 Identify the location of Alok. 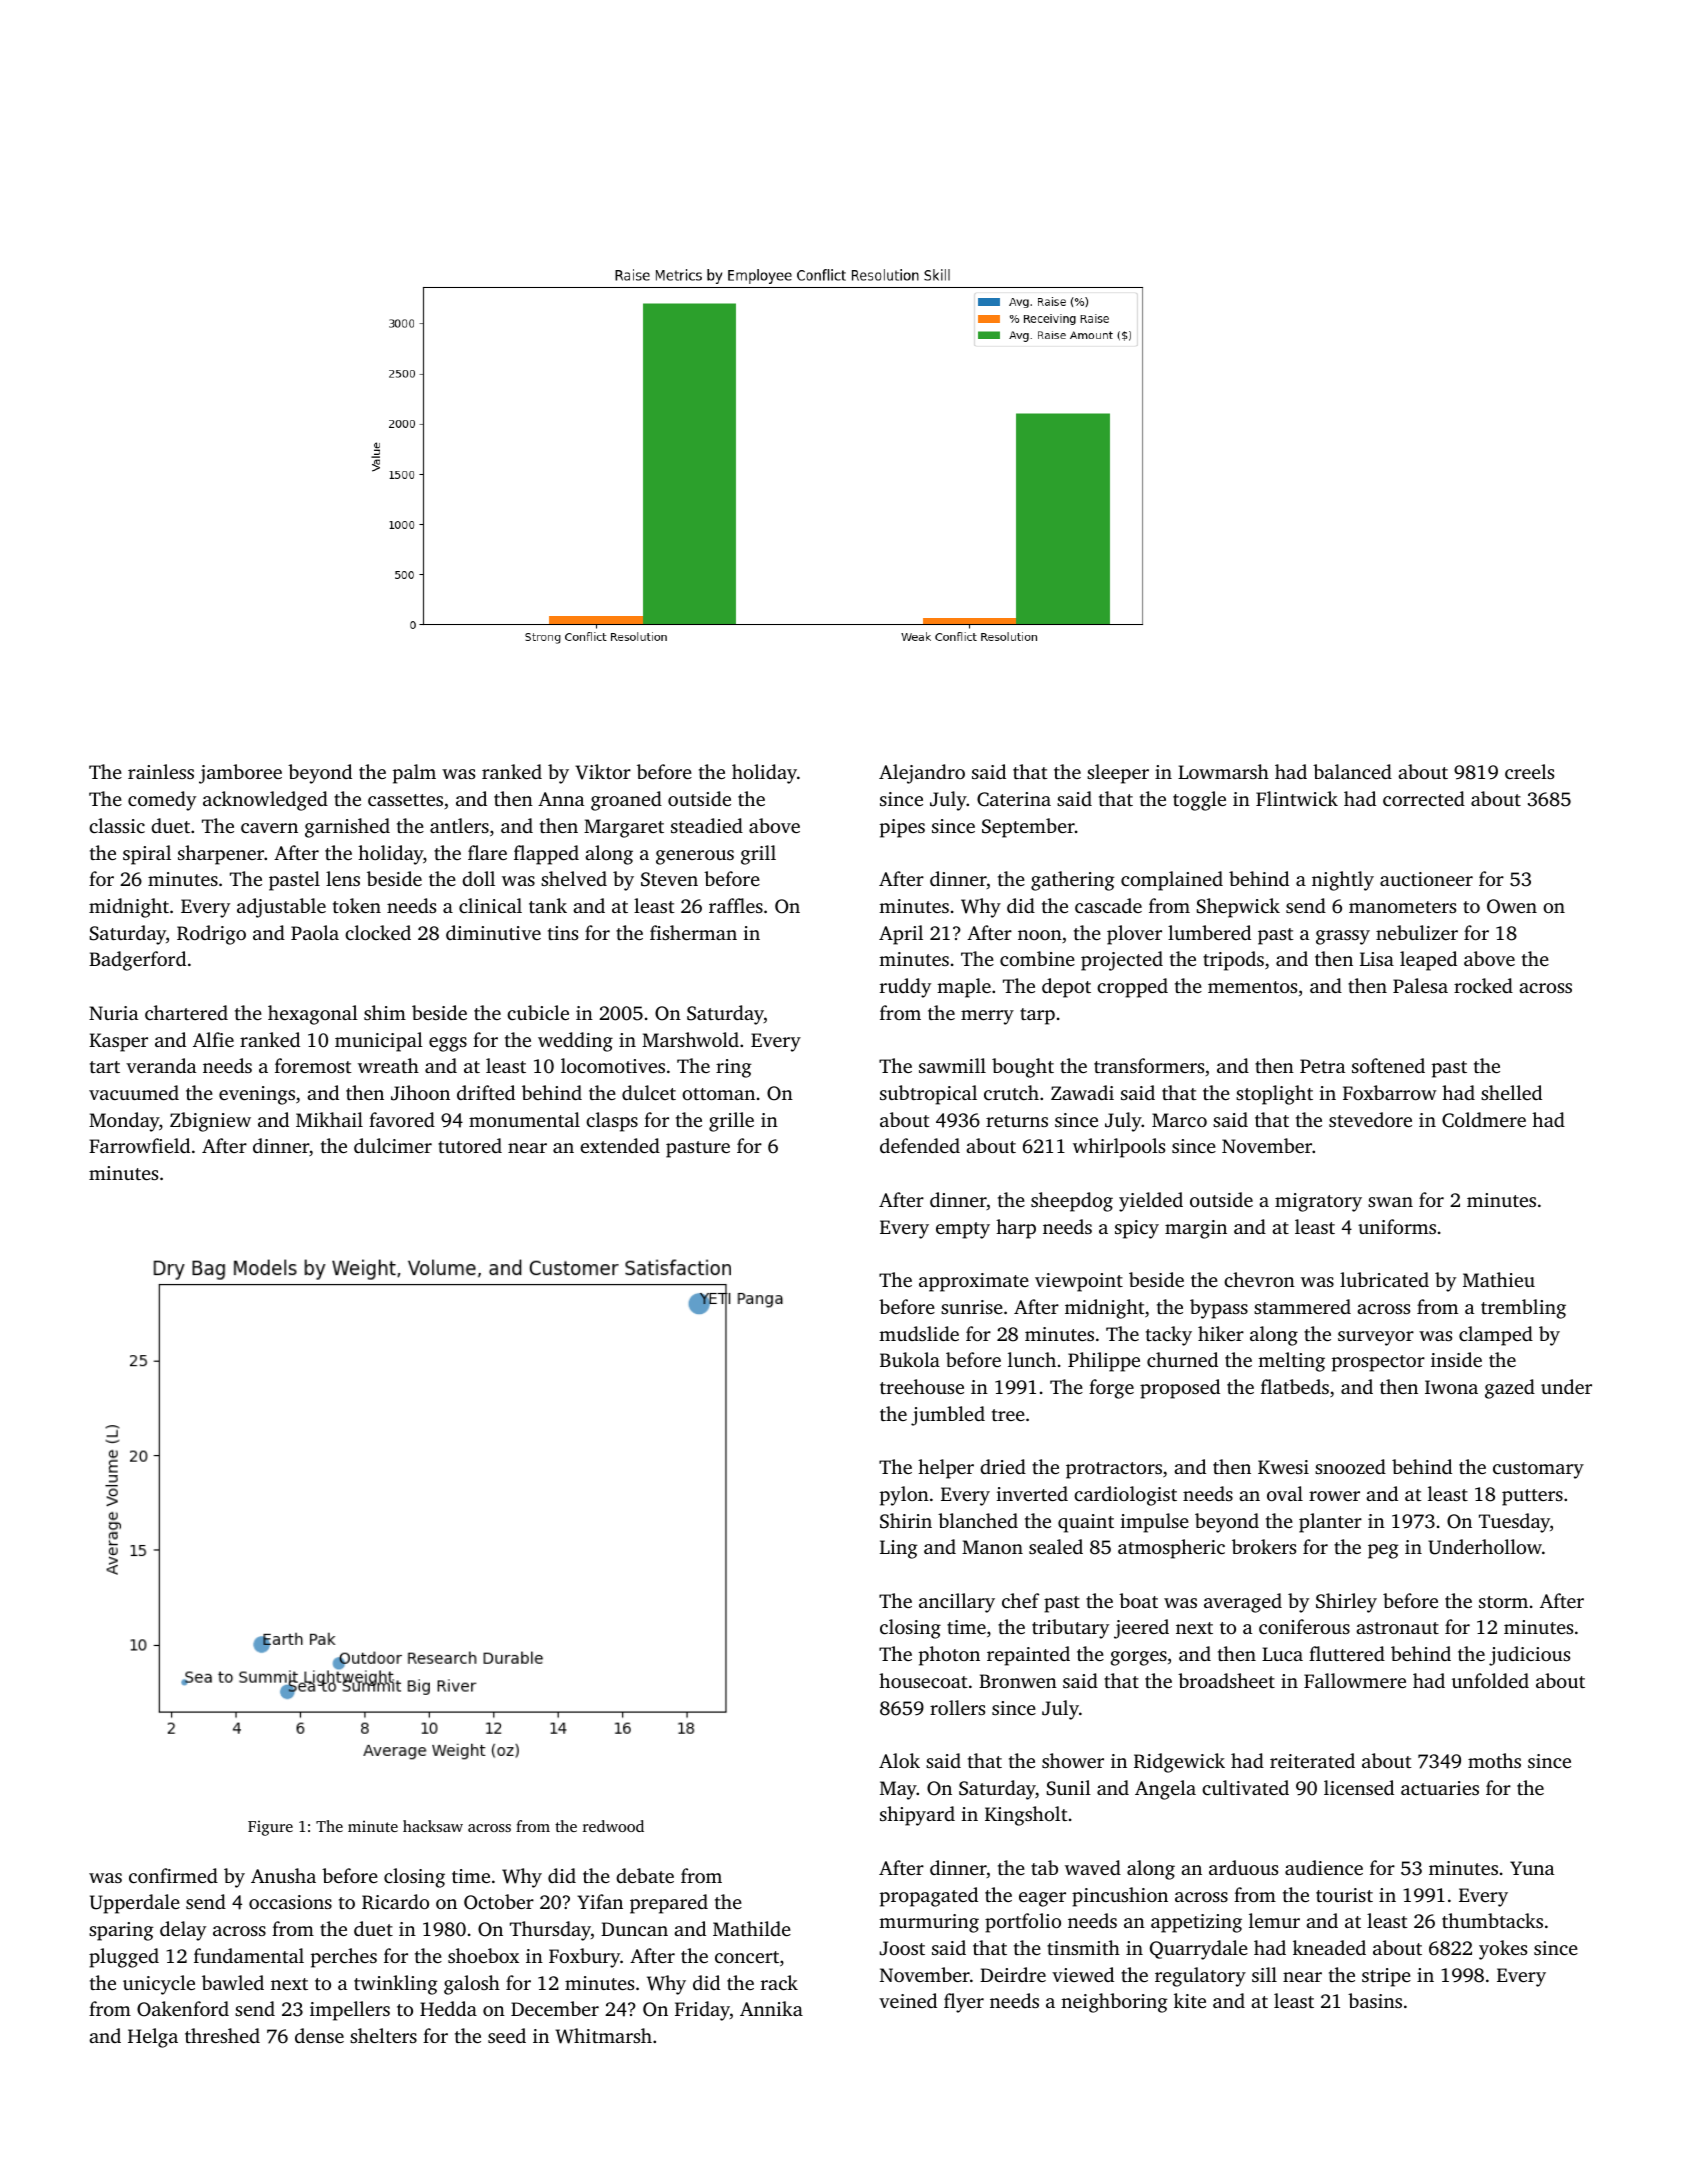
(899, 1760).
